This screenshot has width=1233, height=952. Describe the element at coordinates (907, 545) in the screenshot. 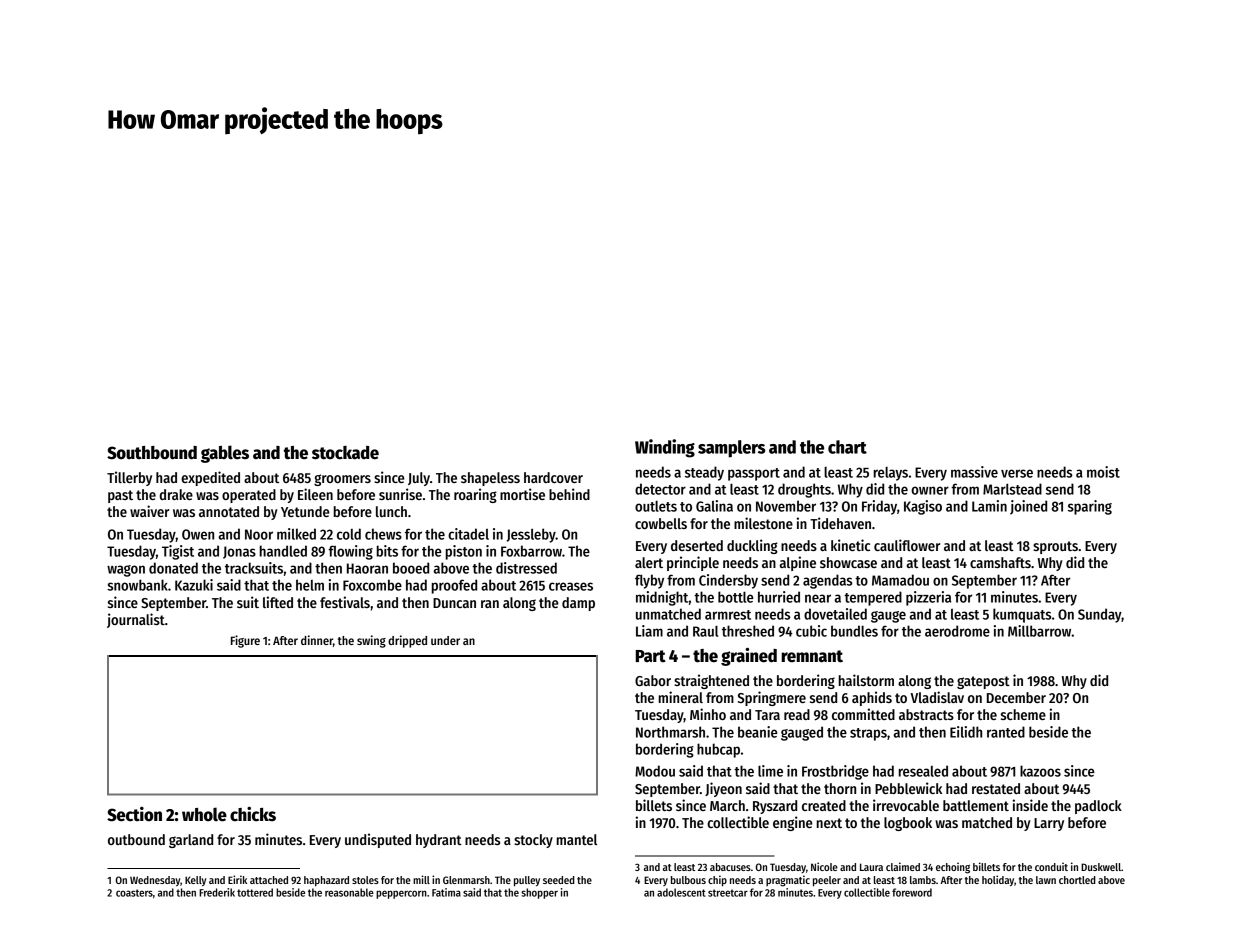

I see `cauliflower` at that location.
